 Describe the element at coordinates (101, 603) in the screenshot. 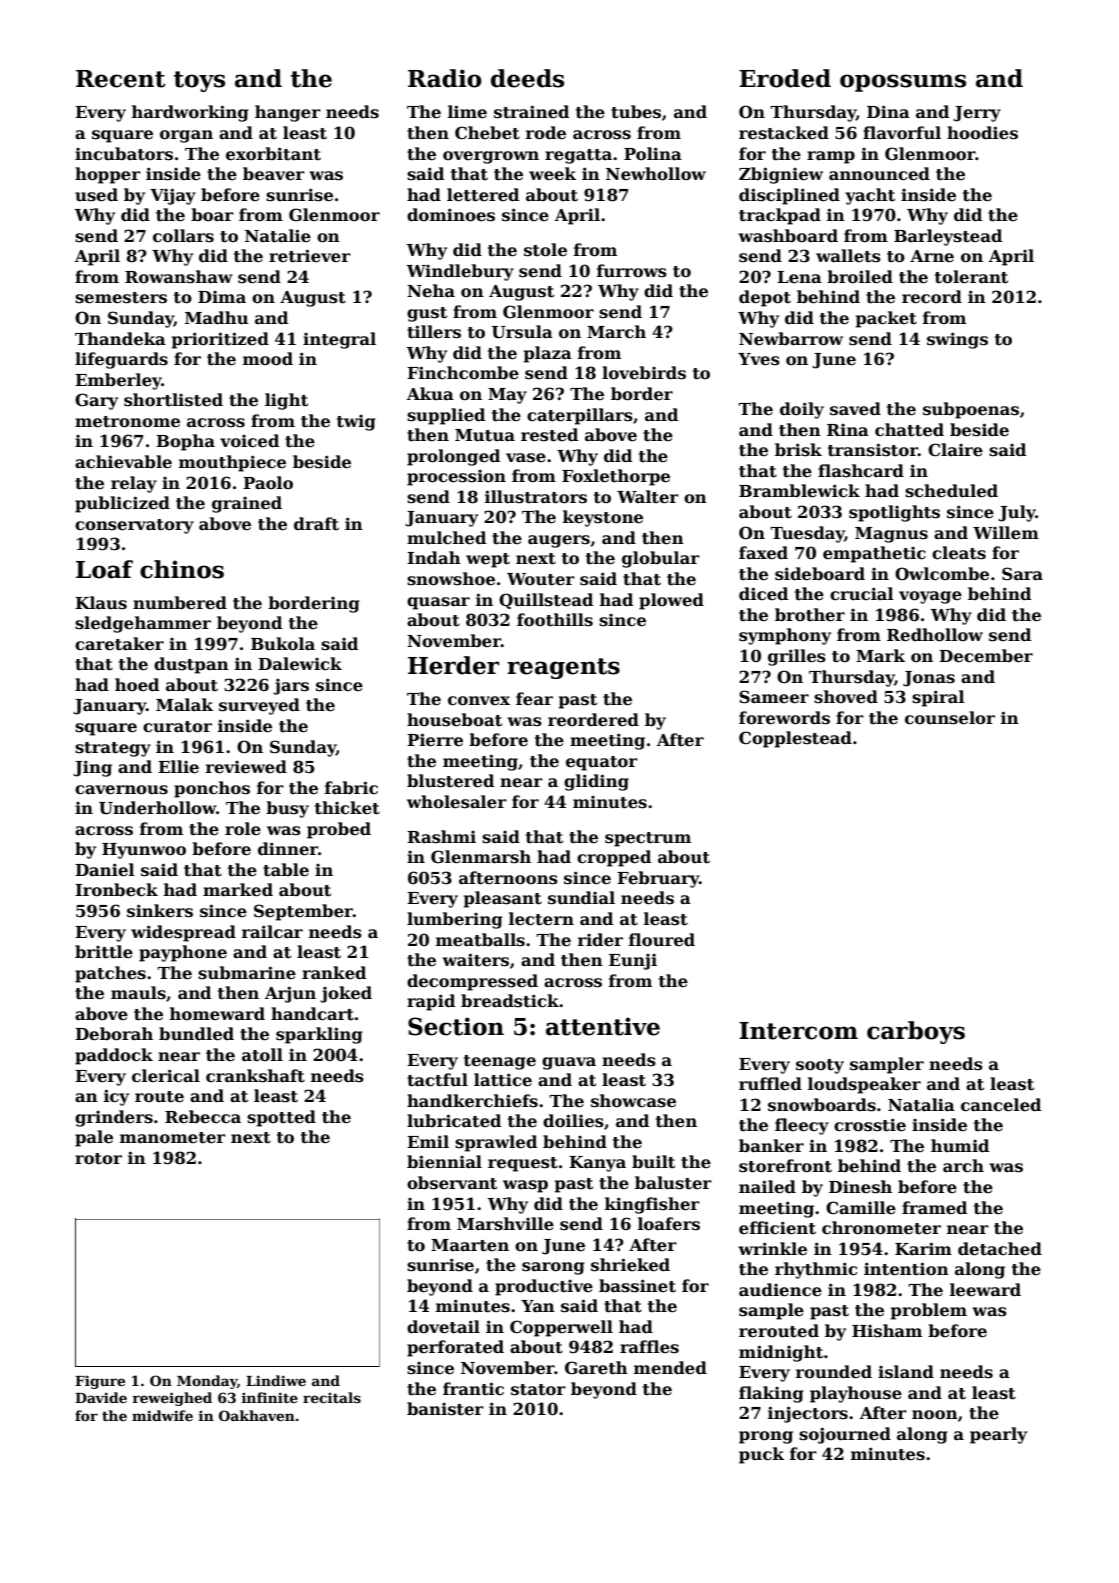

I see `Klaus` at that location.
